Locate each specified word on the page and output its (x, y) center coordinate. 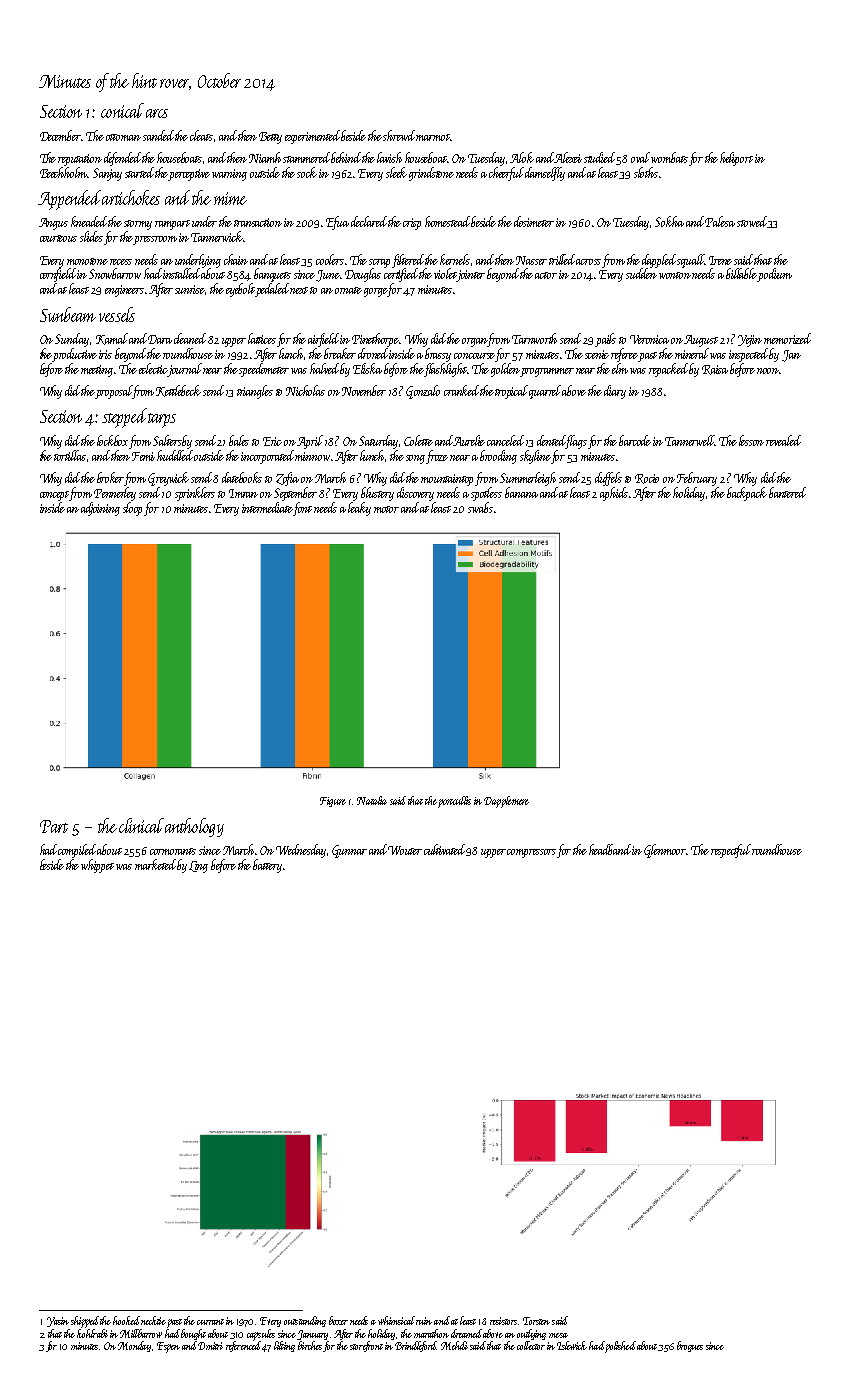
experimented (312, 137)
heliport (736, 159)
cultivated (445, 850)
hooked (126, 1320)
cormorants (173, 851)
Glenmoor (665, 851)
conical (122, 110)
